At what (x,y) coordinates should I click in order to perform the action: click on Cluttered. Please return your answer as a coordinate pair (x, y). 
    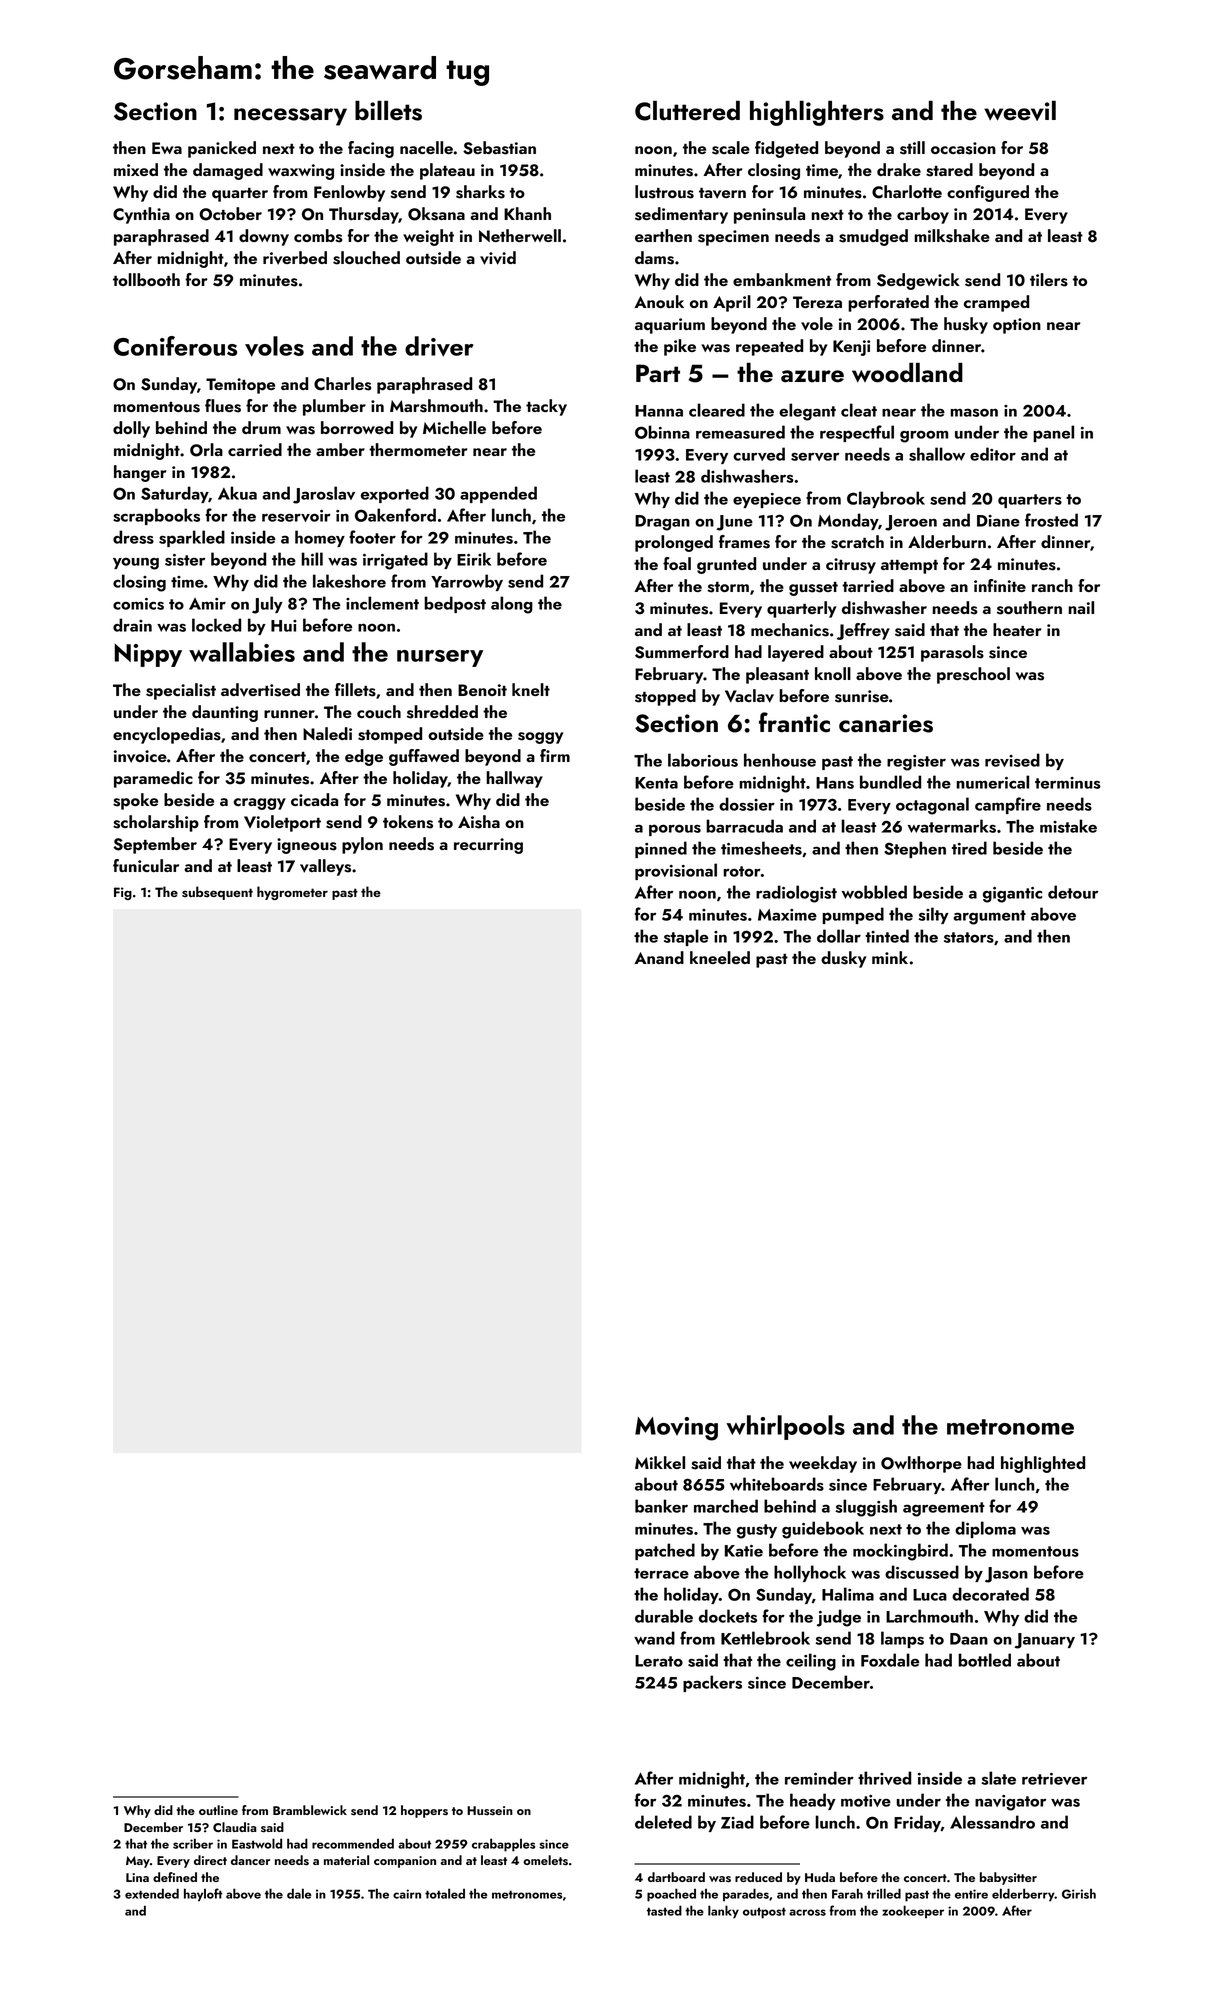
    Looking at the image, I should click on (687, 111).
